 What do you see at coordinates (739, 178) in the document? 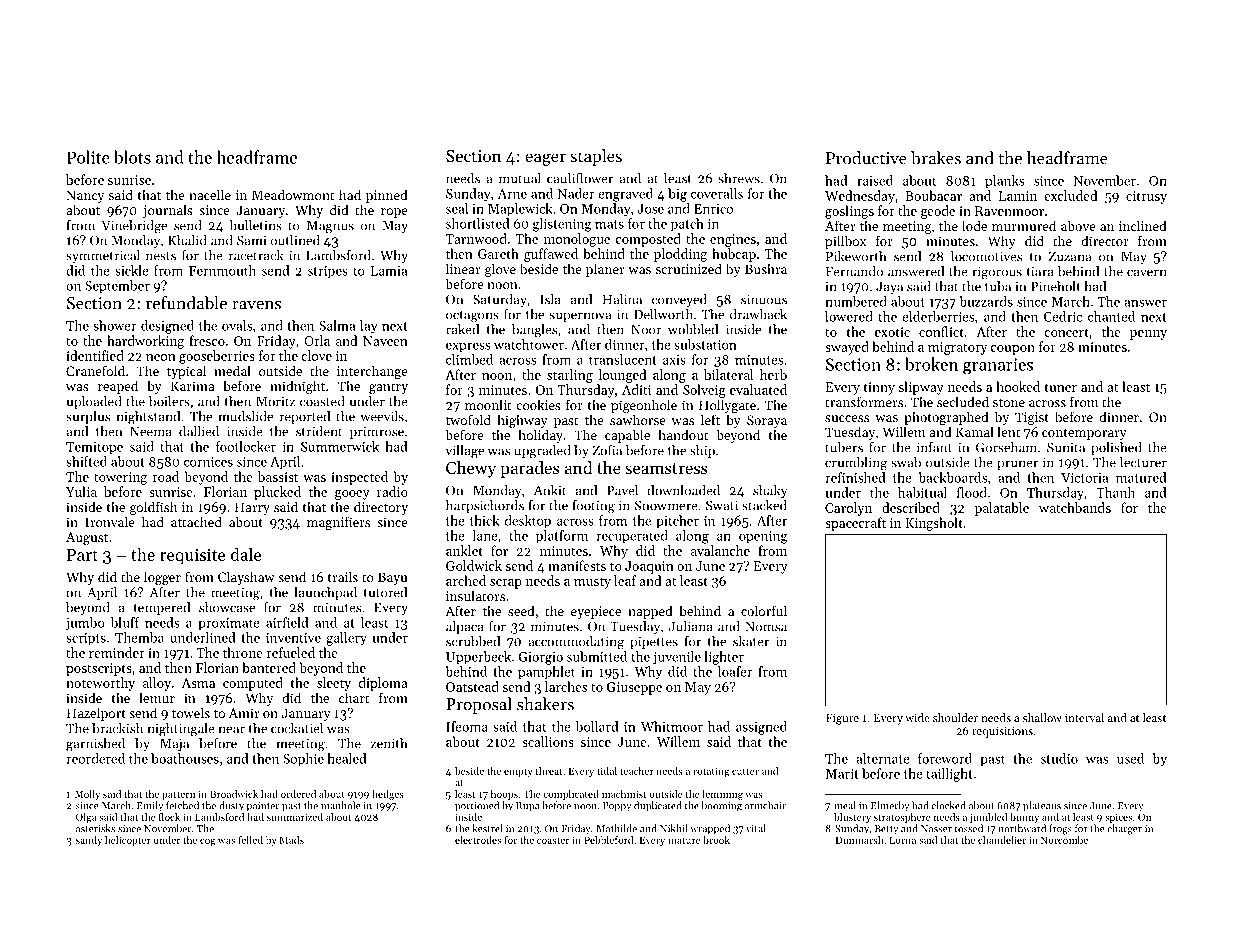
I see `shrews` at bounding box center [739, 178].
